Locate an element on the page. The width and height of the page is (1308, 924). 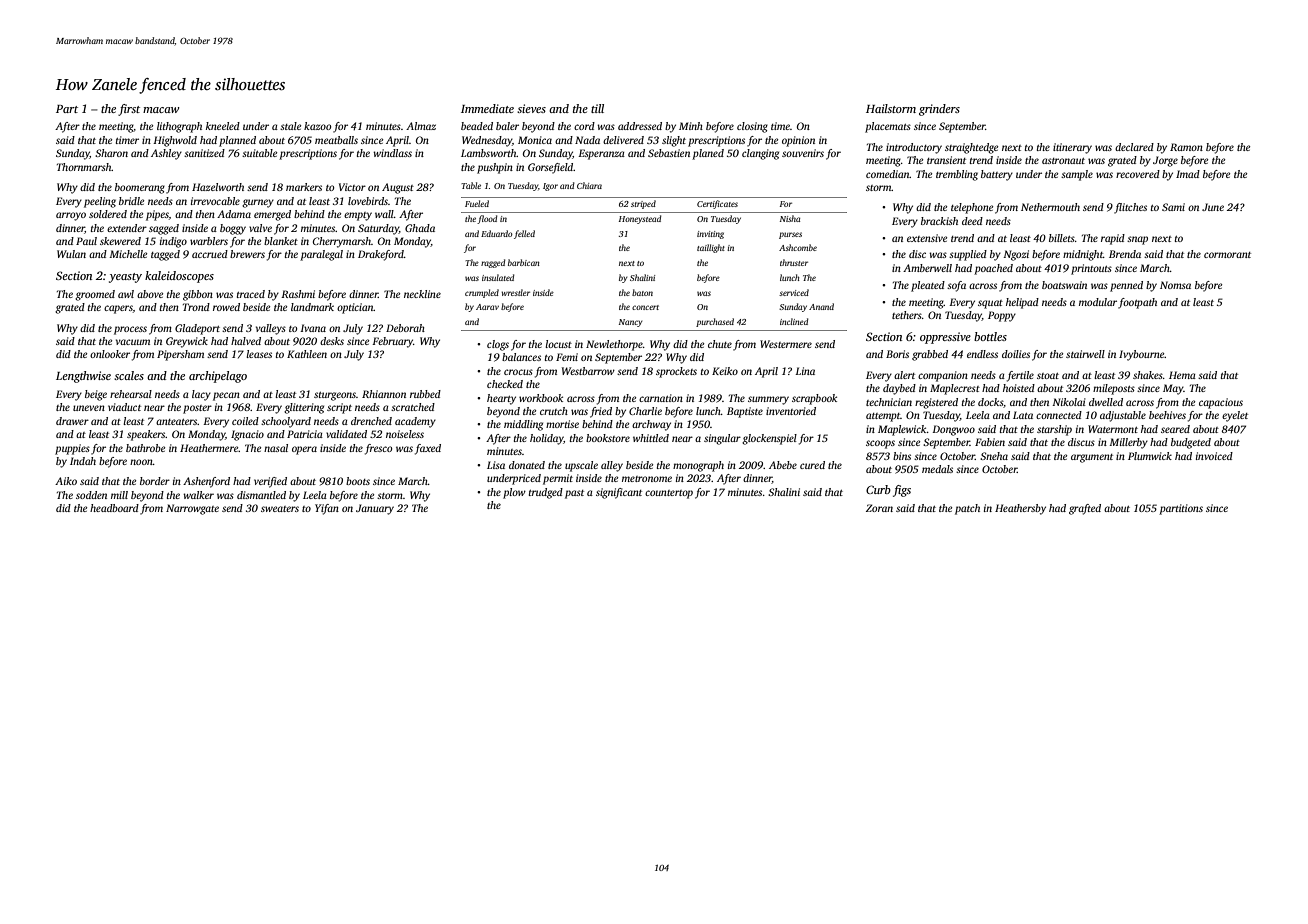
Rashmi is located at coordinates (298, 294).
